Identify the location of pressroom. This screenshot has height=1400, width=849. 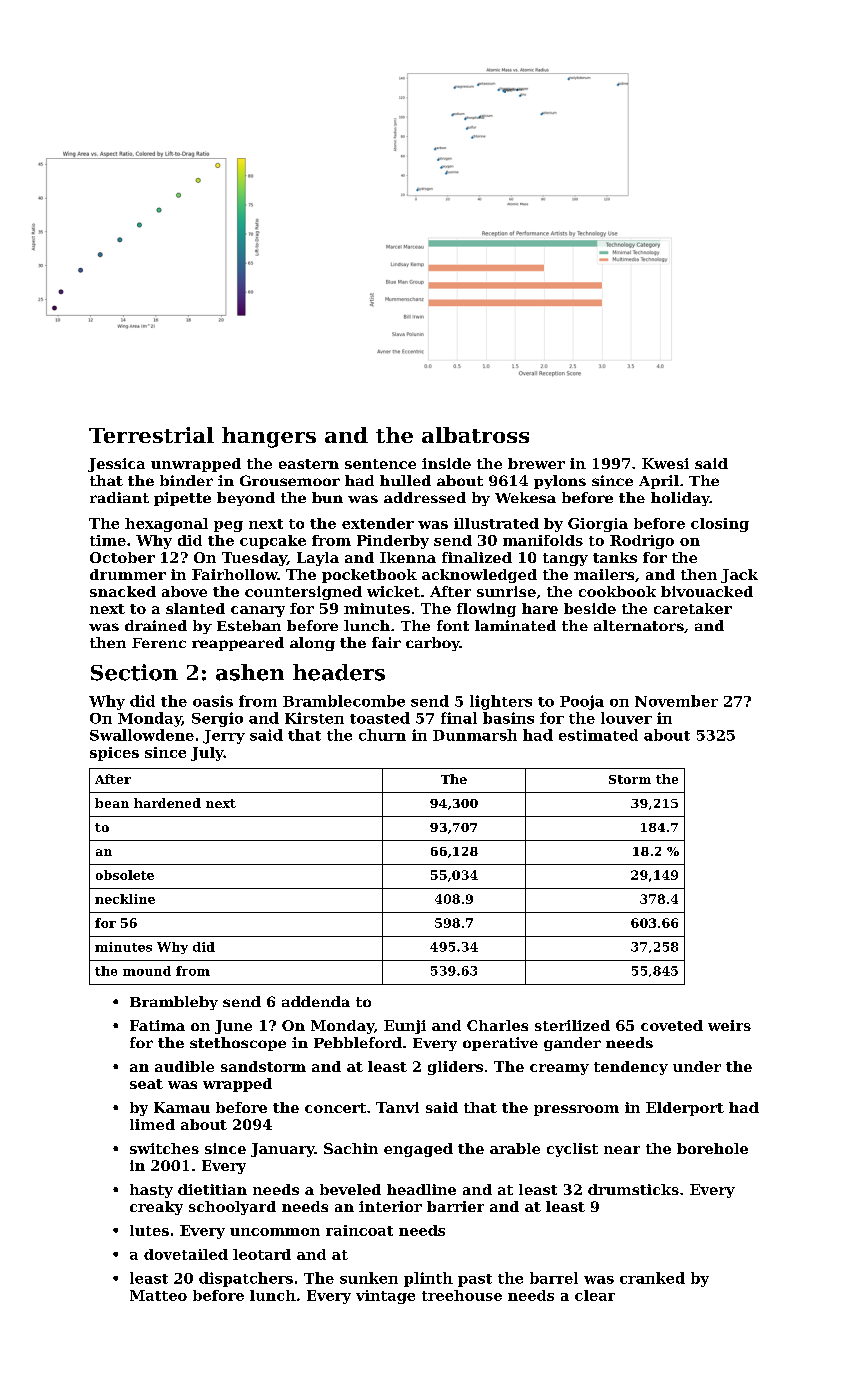
(576, 1110).
